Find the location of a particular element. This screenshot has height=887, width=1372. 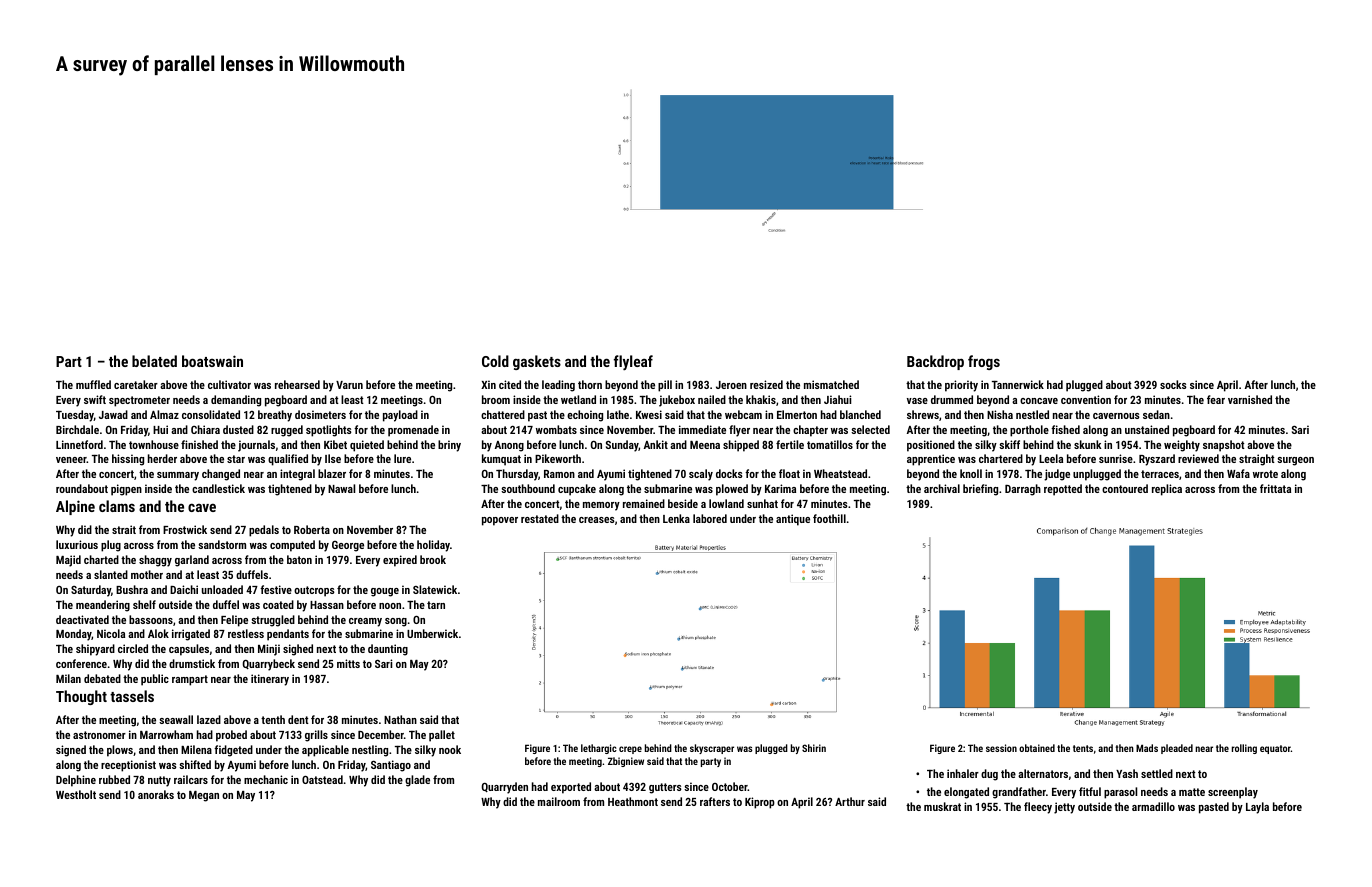

gaskets is located at coordinates (537, 362).
